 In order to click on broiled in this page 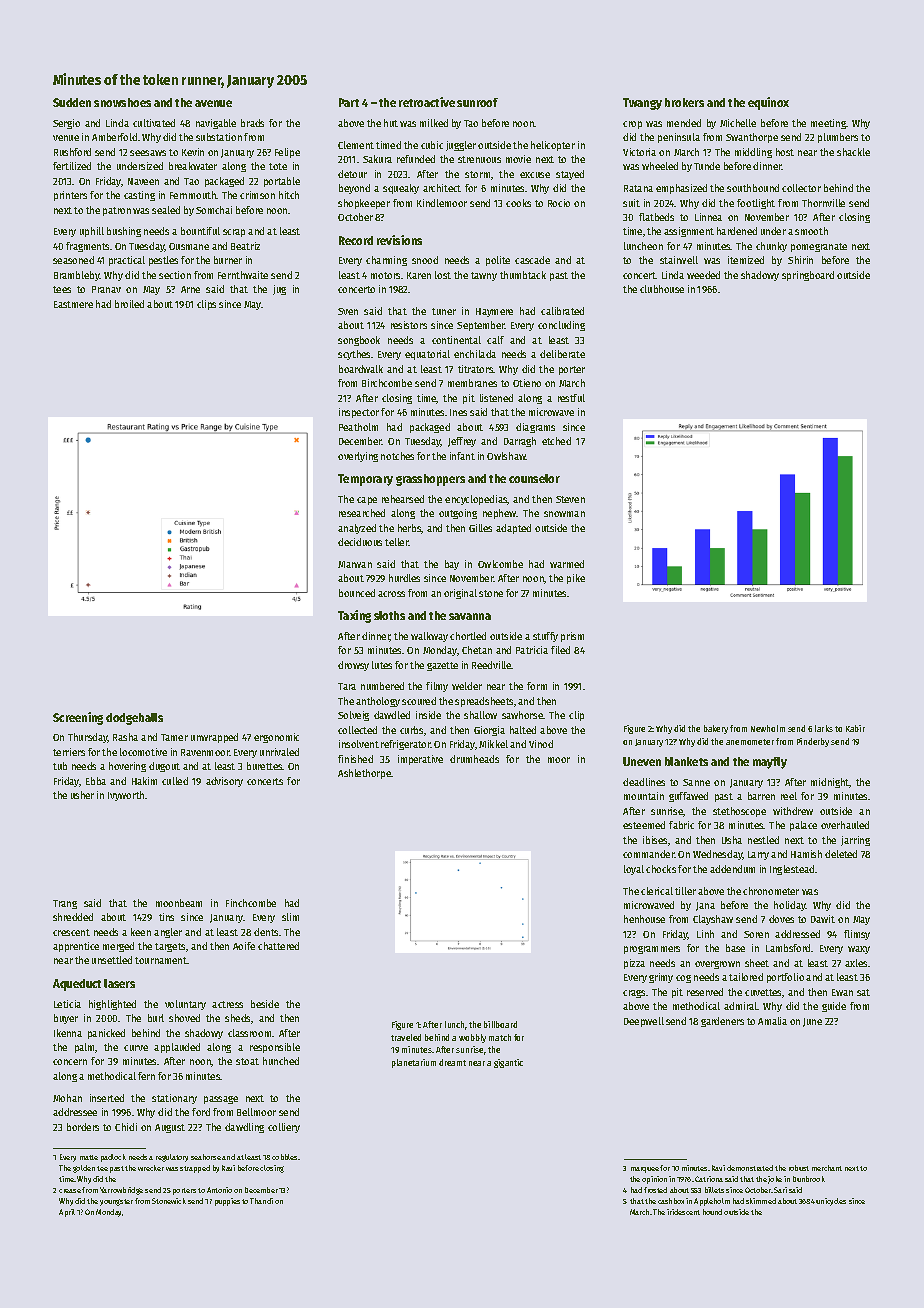, I will do `click(129, 304)`.
